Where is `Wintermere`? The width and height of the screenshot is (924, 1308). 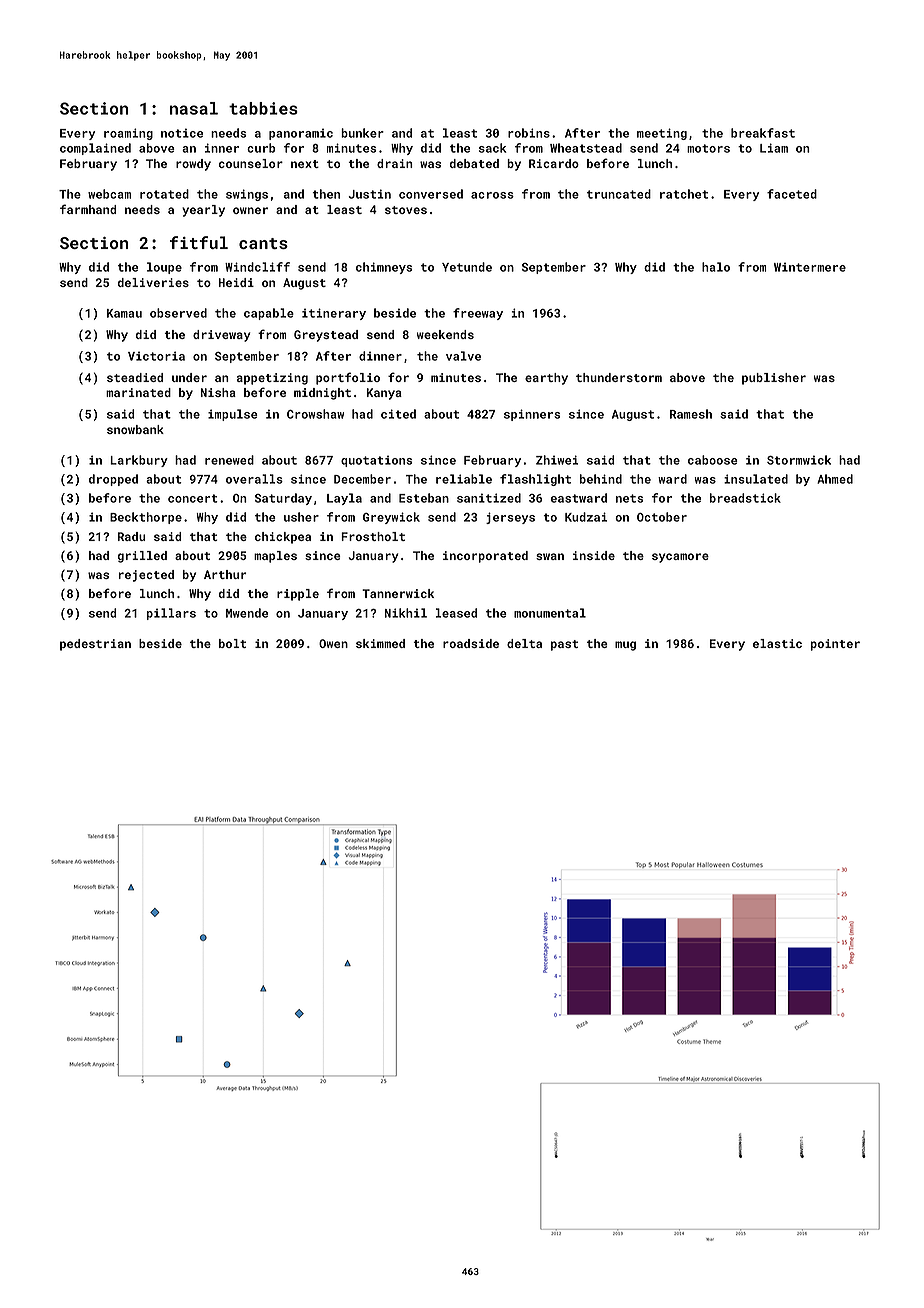
Wintermere is located at coordinates (810, 267).
